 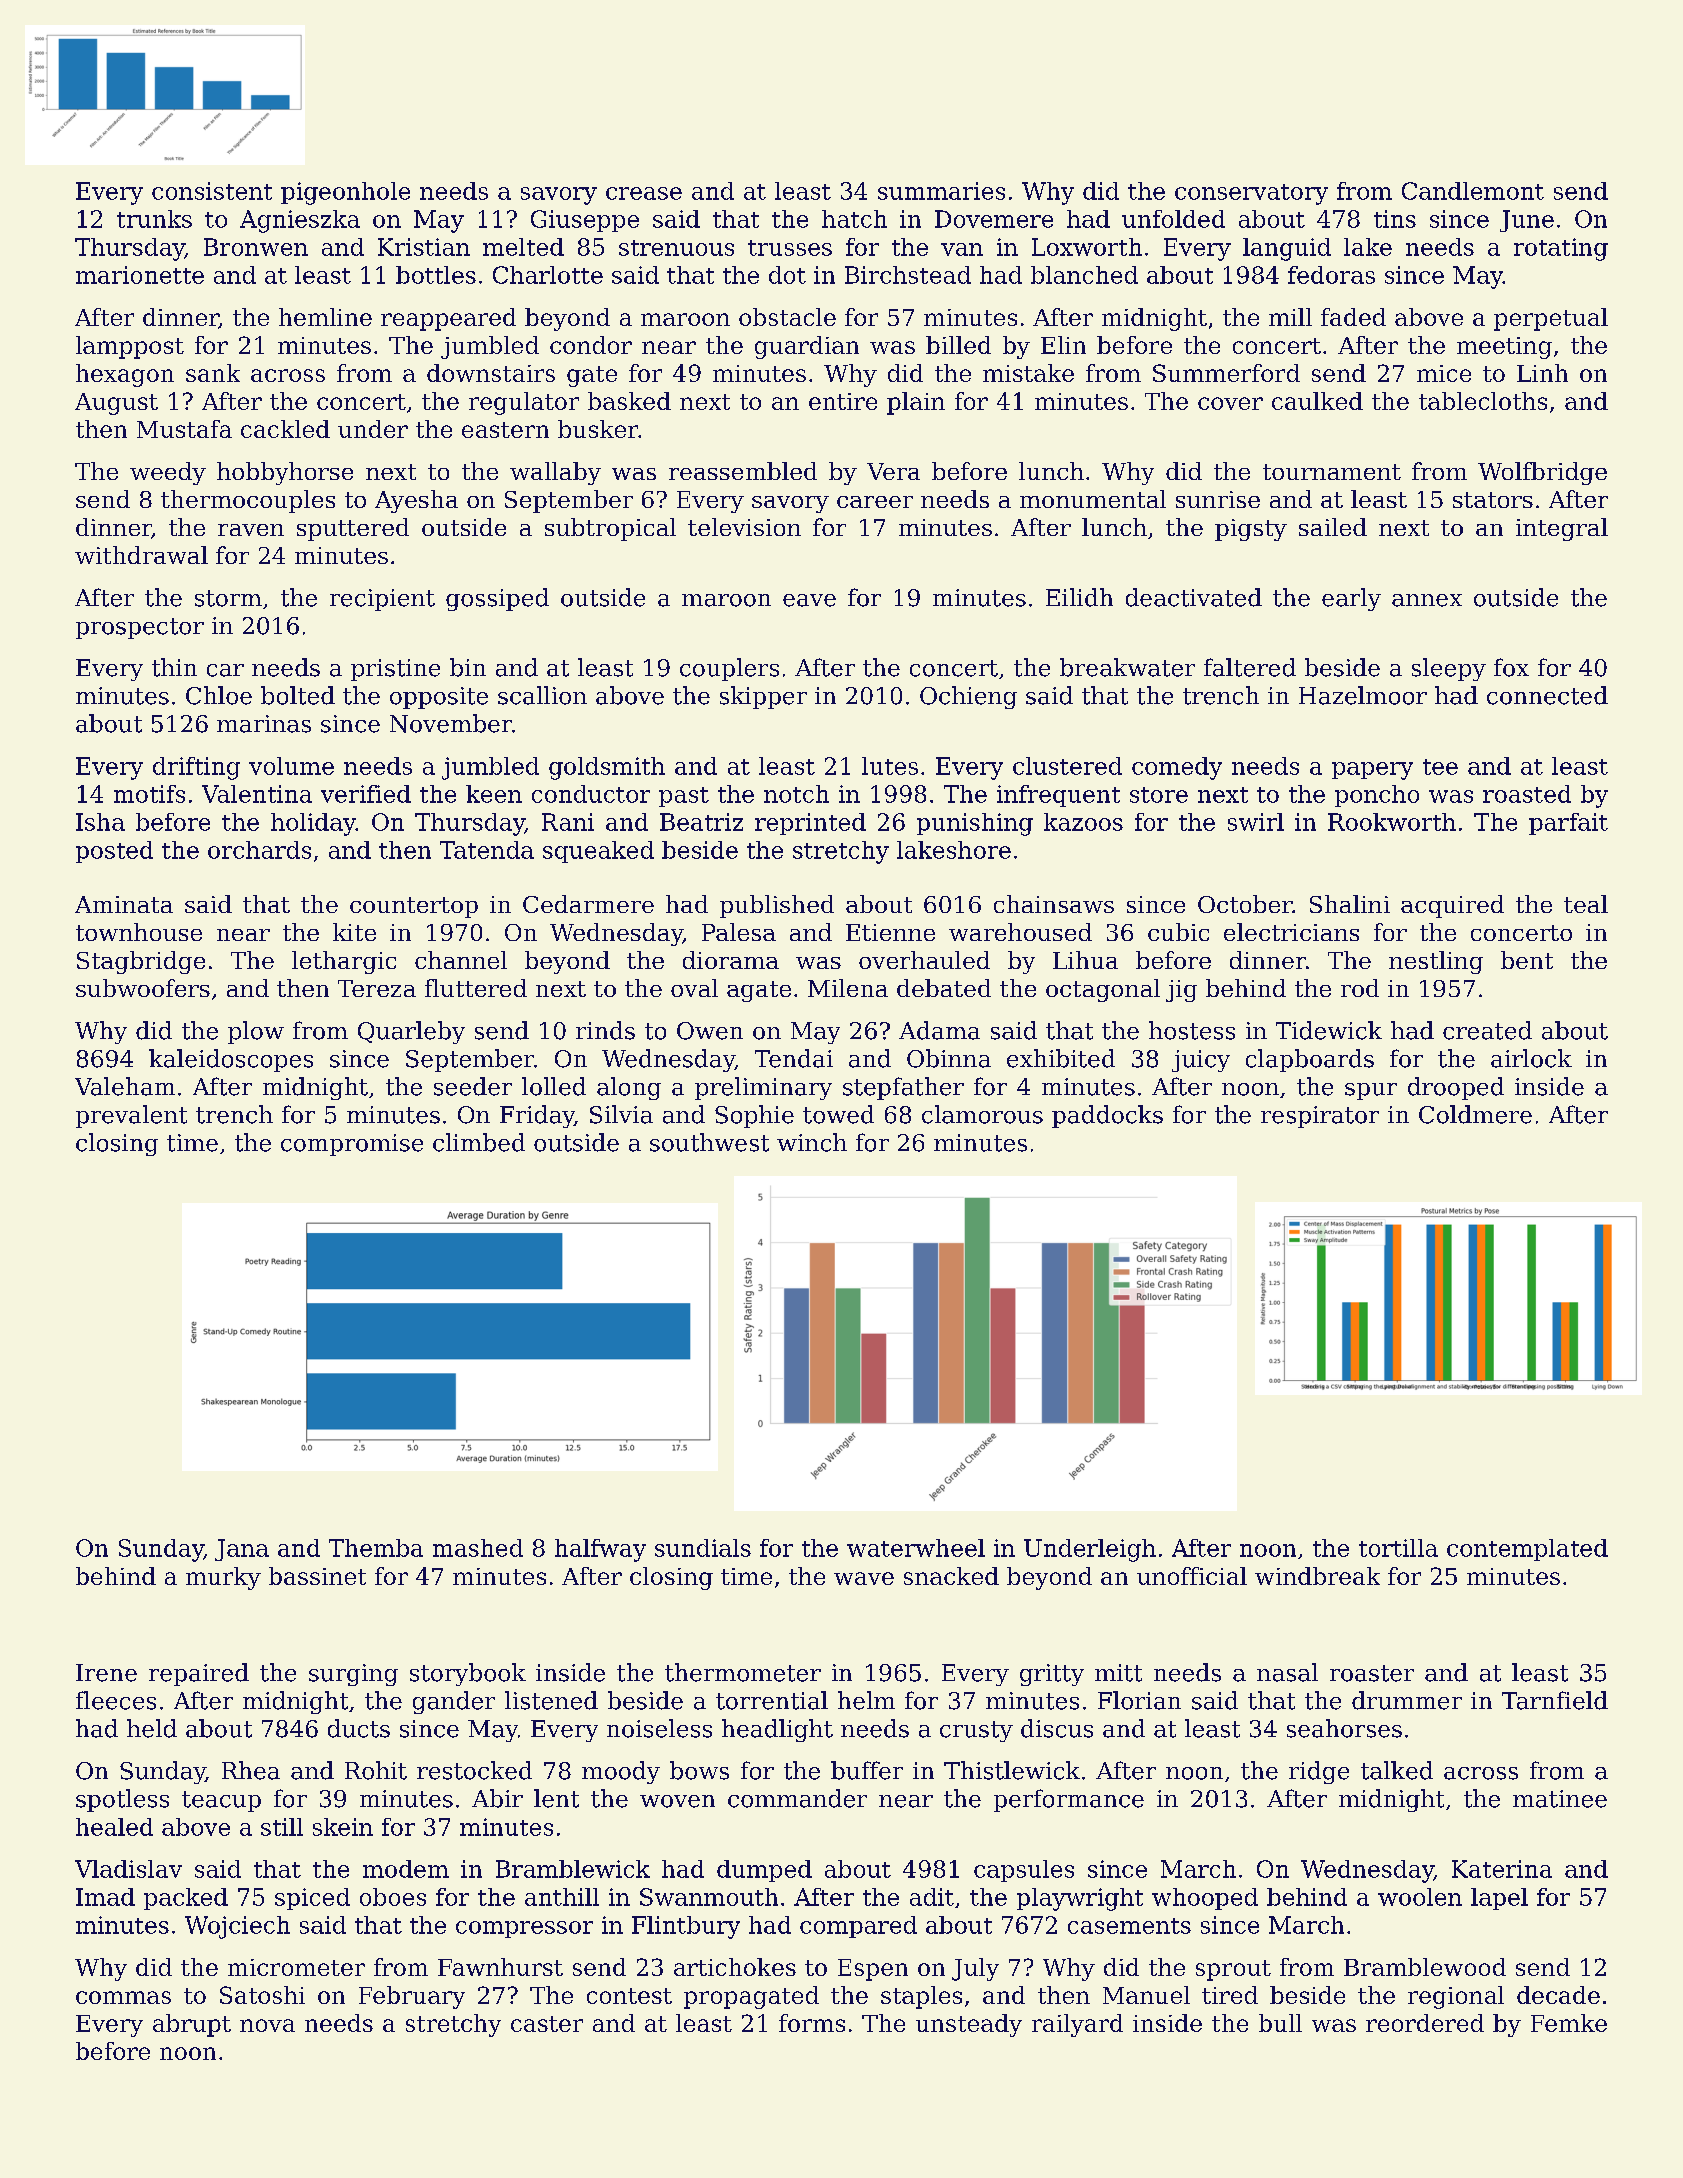 I want to click on electricians, so click(x=1291, y=932).
